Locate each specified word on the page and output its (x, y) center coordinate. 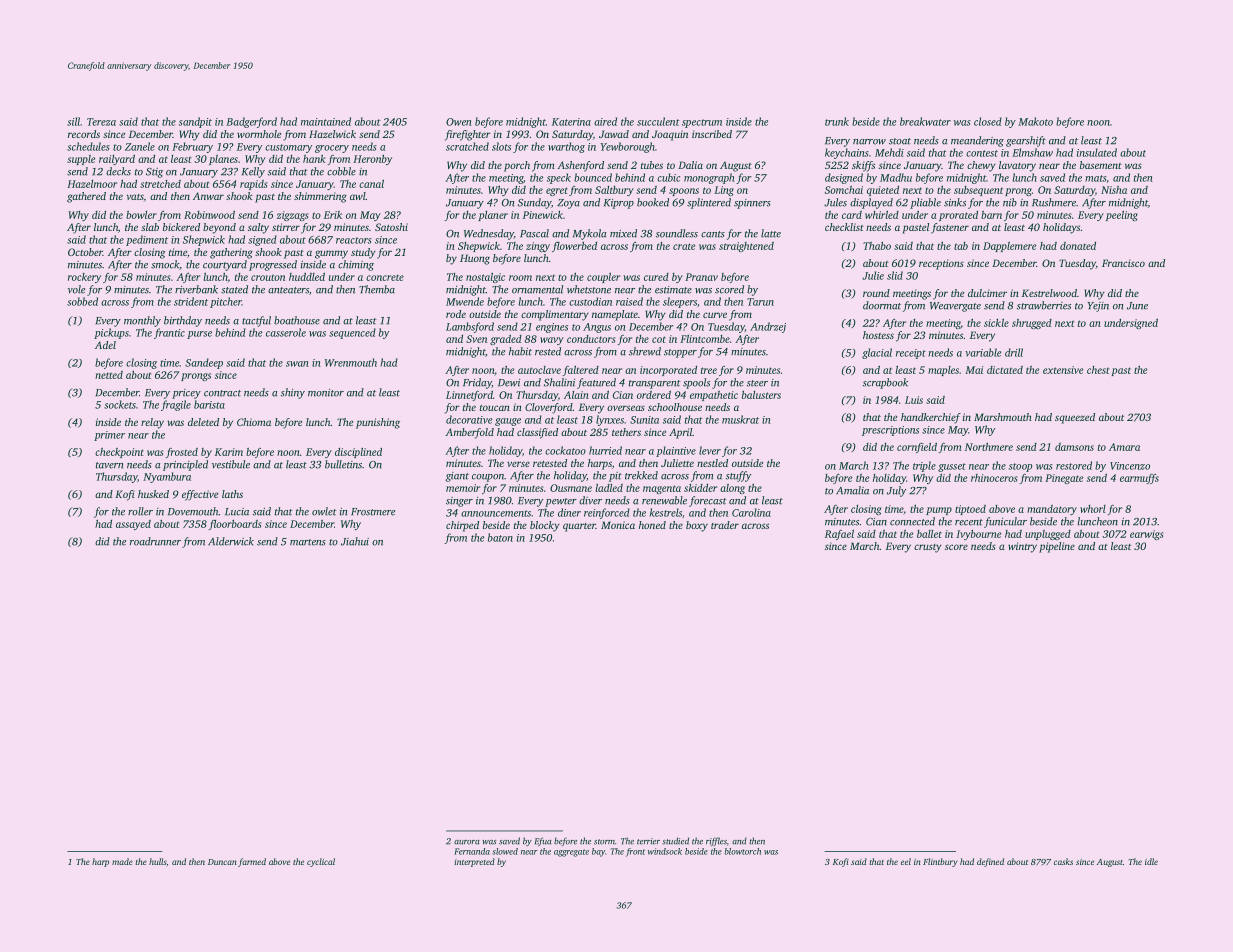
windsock (665, 851)
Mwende (465, 301)
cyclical (321, 862)
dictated (1005, 370)
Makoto (1035, 121)
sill (73, 121)
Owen (459, 122)
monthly (142, 321)
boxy (697, 526)
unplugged (1048, 535)
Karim (229, 452)
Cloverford (549, 408)
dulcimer (987, 293)
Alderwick (231, 541)
